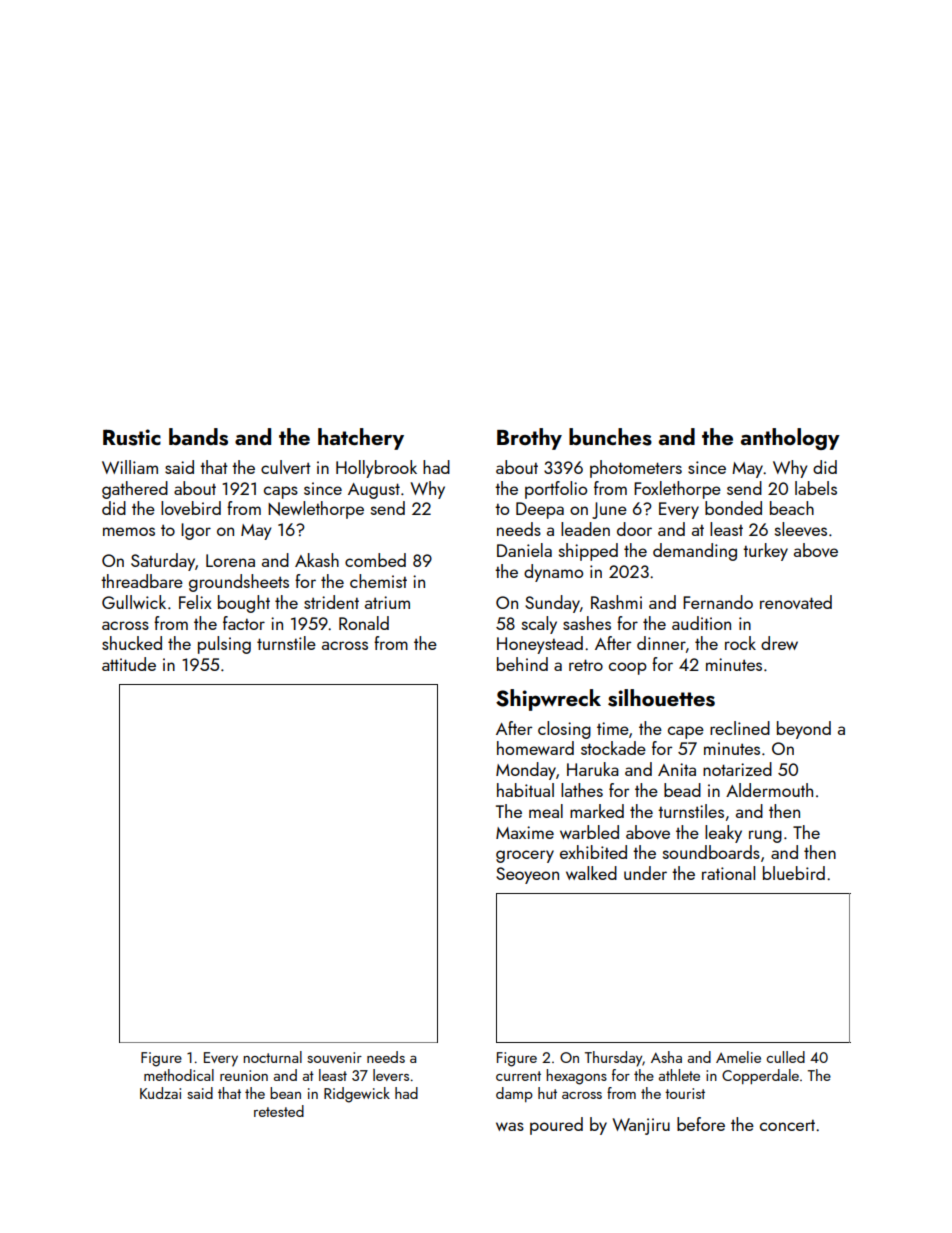 This page has width=952, height=1233. Describe the element at coordinates (527, 875) in the page. I see `Seoyeon` at that location.
